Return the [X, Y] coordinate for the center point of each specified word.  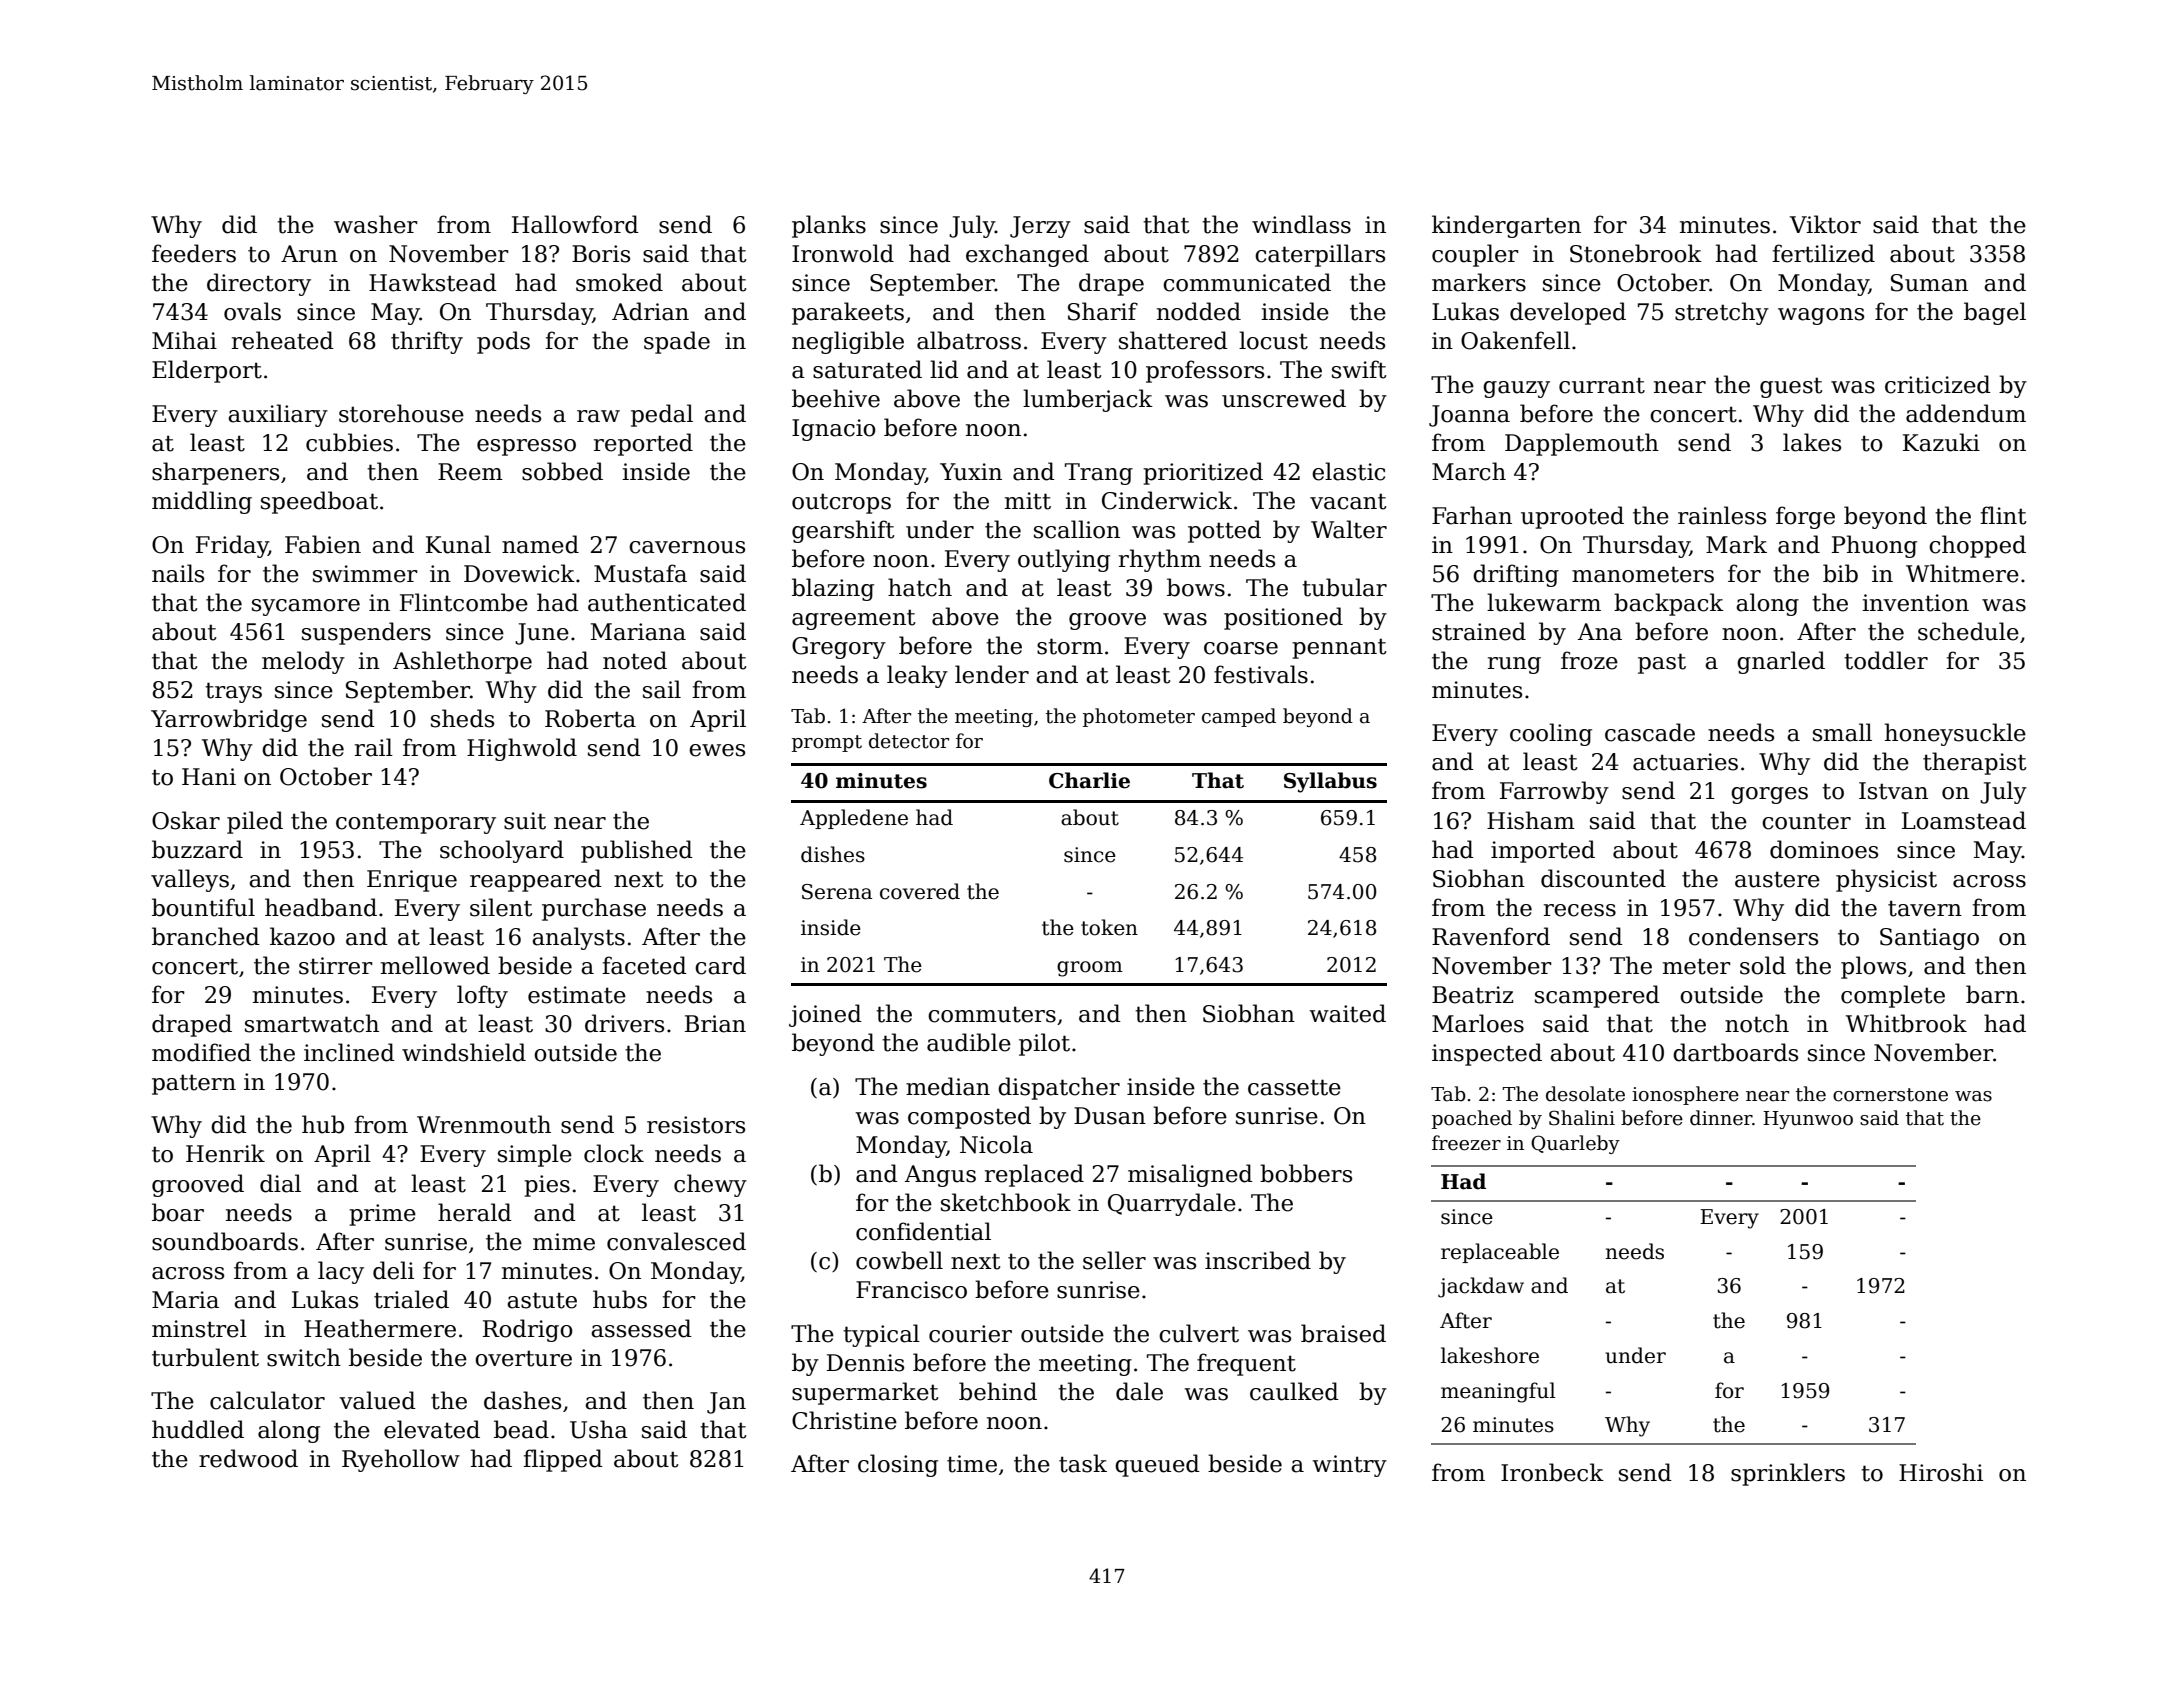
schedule [1968, 631]
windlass [1301, 224]
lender [992, 674]
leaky [917, 676]
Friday [232, 546]
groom [1090, 969]
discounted [1603, 878]
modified [201, 1052]
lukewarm [1544, 602]
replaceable [1500, 1253]
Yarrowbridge [229, 720]
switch [304, 1357]
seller [1114, 1260]
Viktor [1825, 224]
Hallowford [575, 224]
